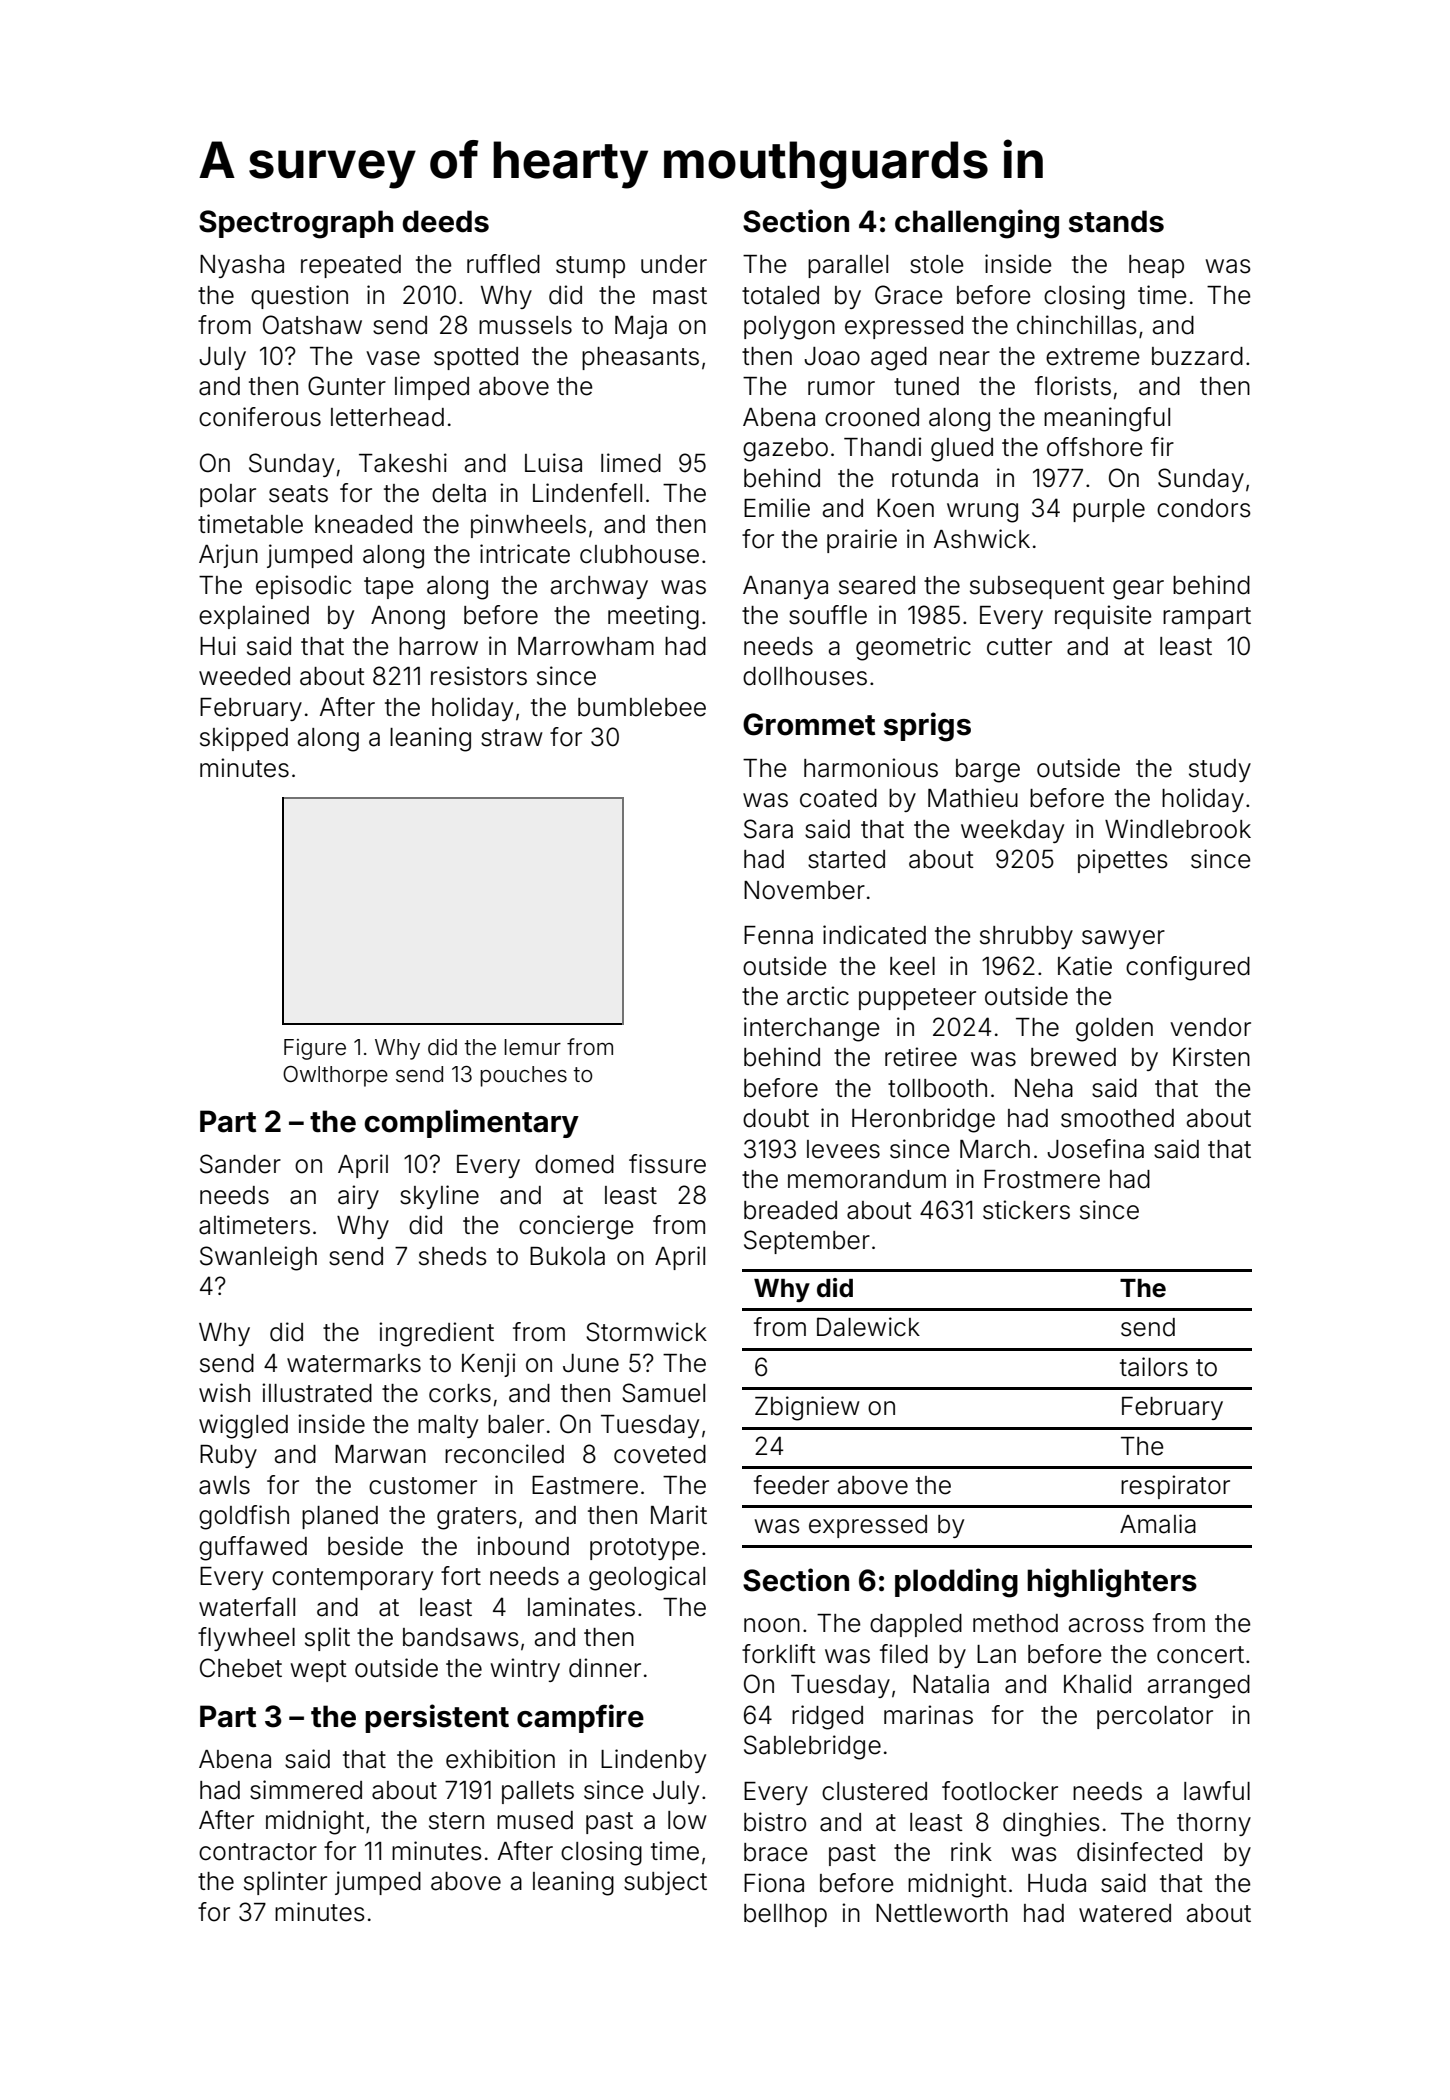 This screenshot has height=2100, width=1450. What do you see at coordinates (306, 1790) in the screenshot?
I see `simmered` at bounding box center [306, 1790].
